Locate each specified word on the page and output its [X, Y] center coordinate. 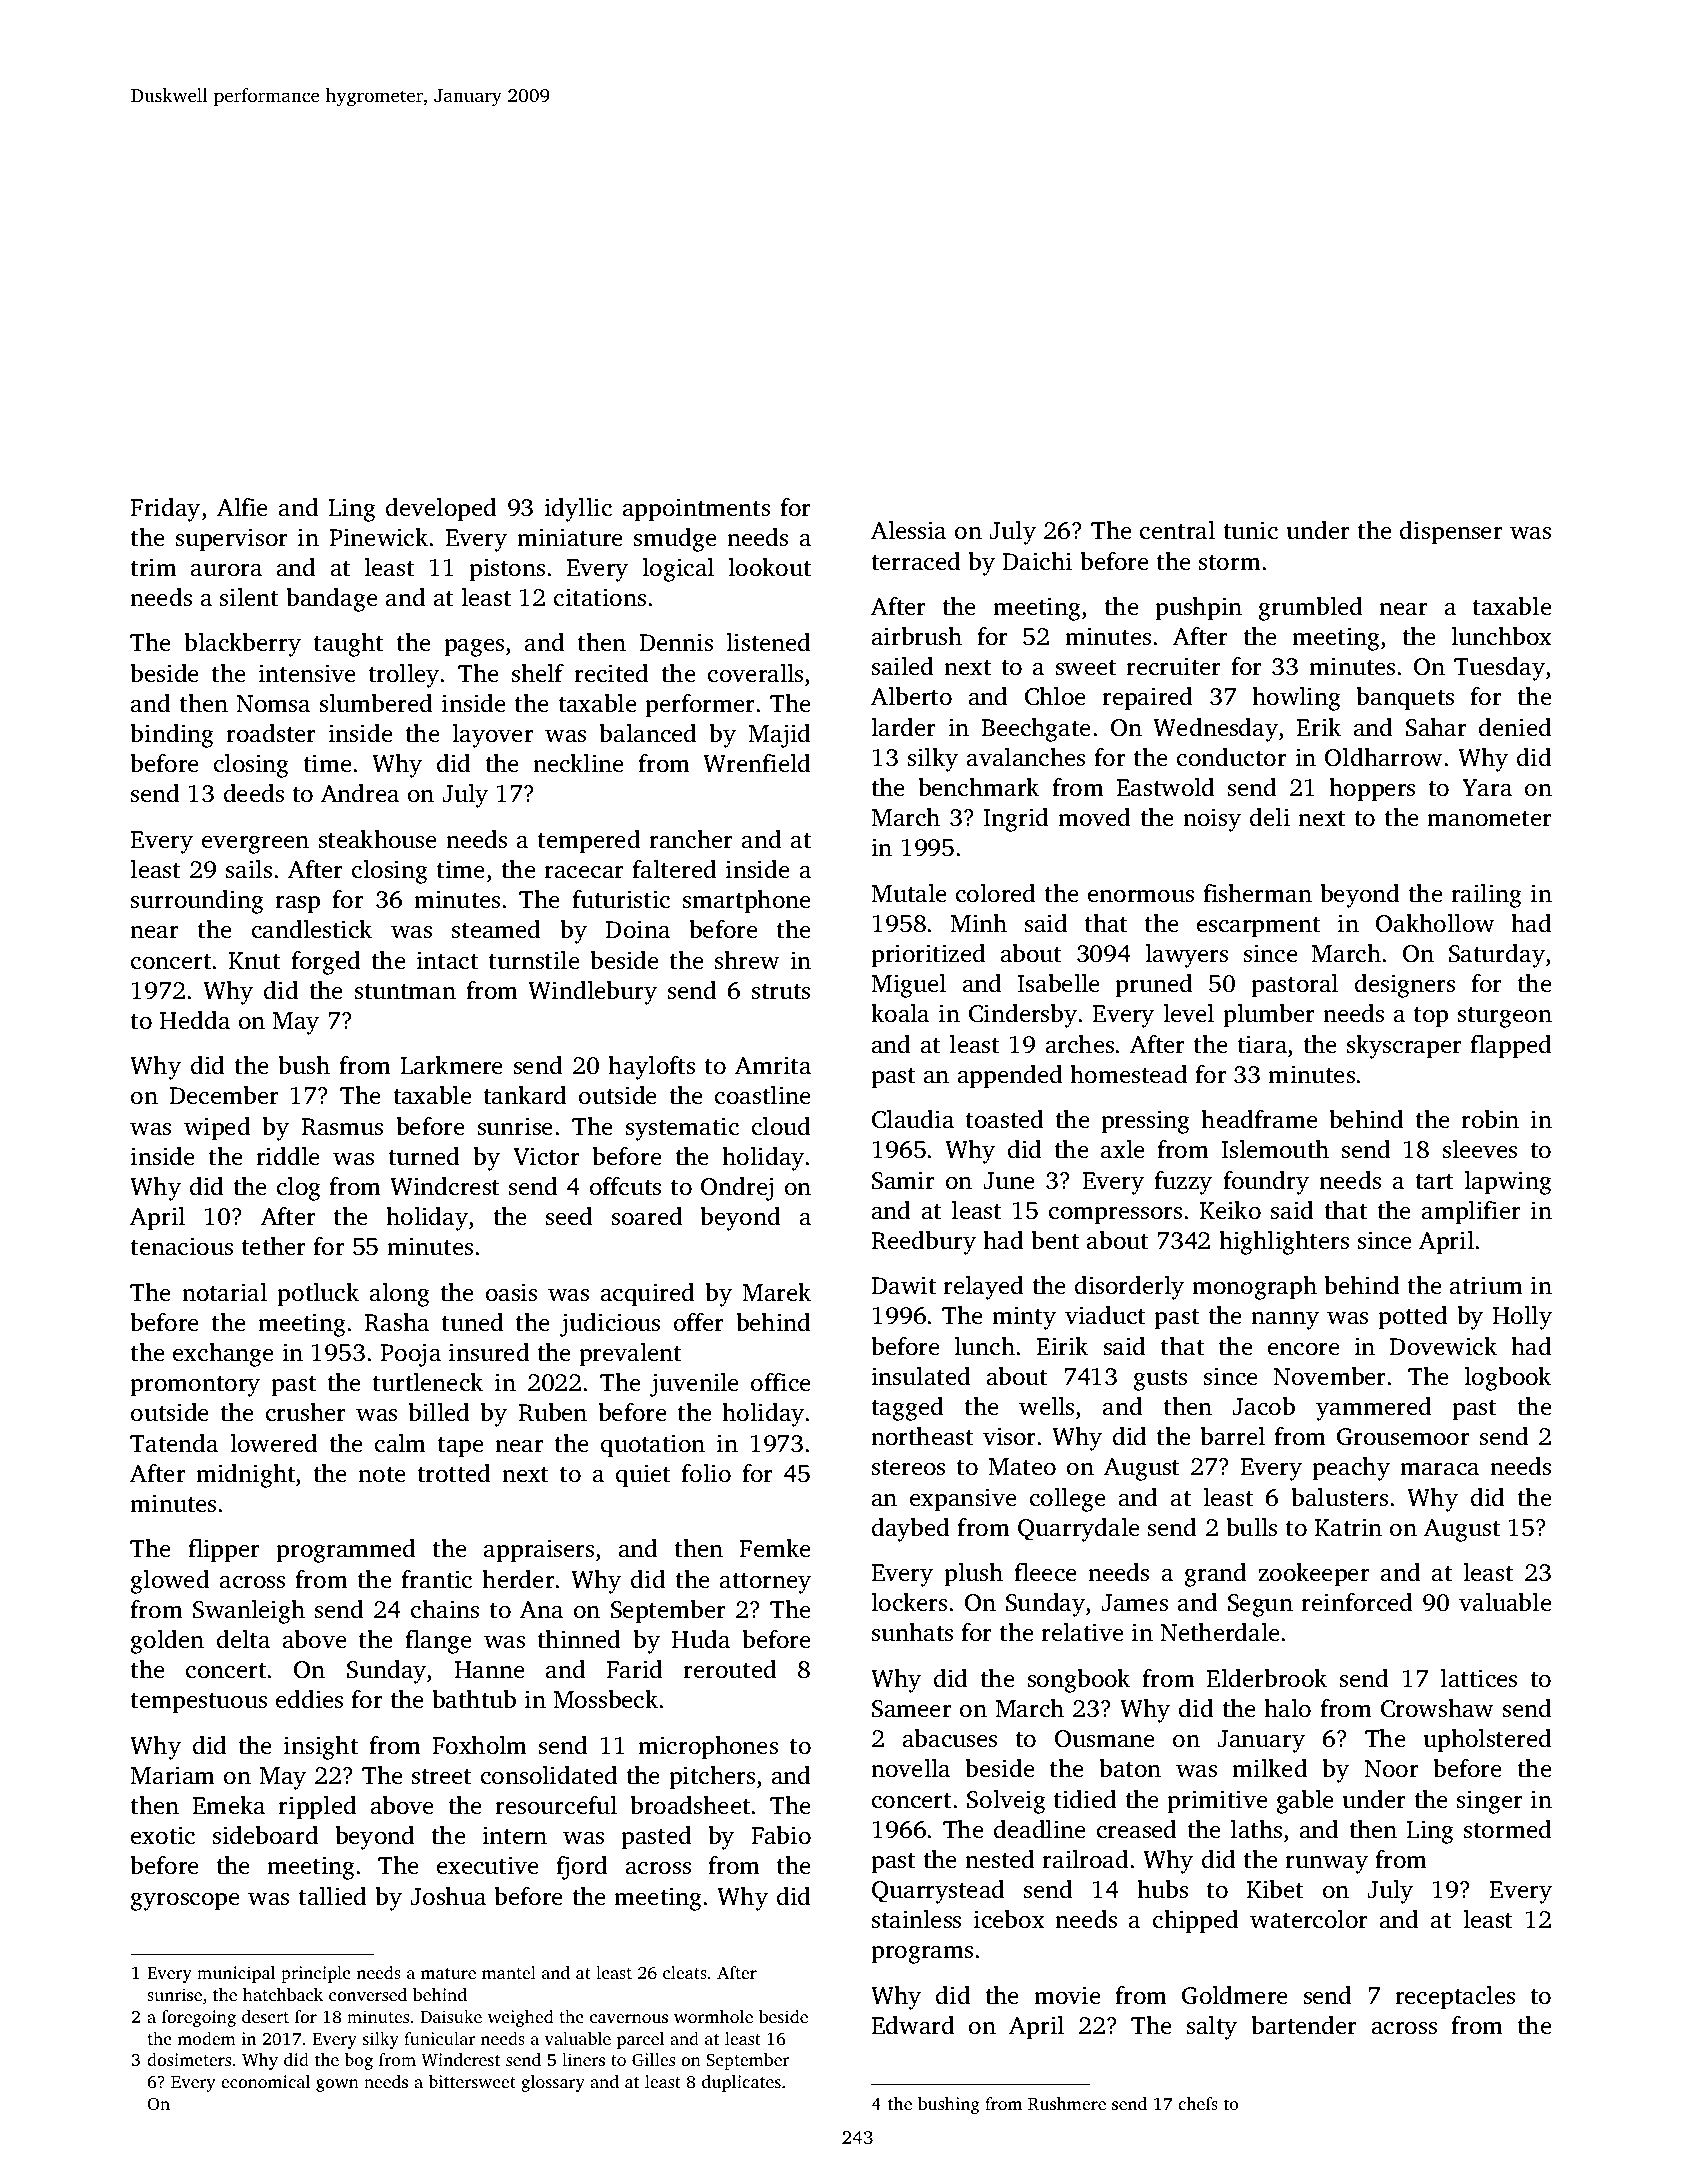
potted [1413, 1318]
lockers [909, 1602]
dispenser [1451, 533]
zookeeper [1314, 1575]
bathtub [474, 1699]
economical [265, 2081]
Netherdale [1220, 1632]
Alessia [908, 530]
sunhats [912, 1632]
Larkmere [451, 1065]
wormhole [713, 2016]
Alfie [242, 507]
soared [647, 1216]
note [382, 1475]
